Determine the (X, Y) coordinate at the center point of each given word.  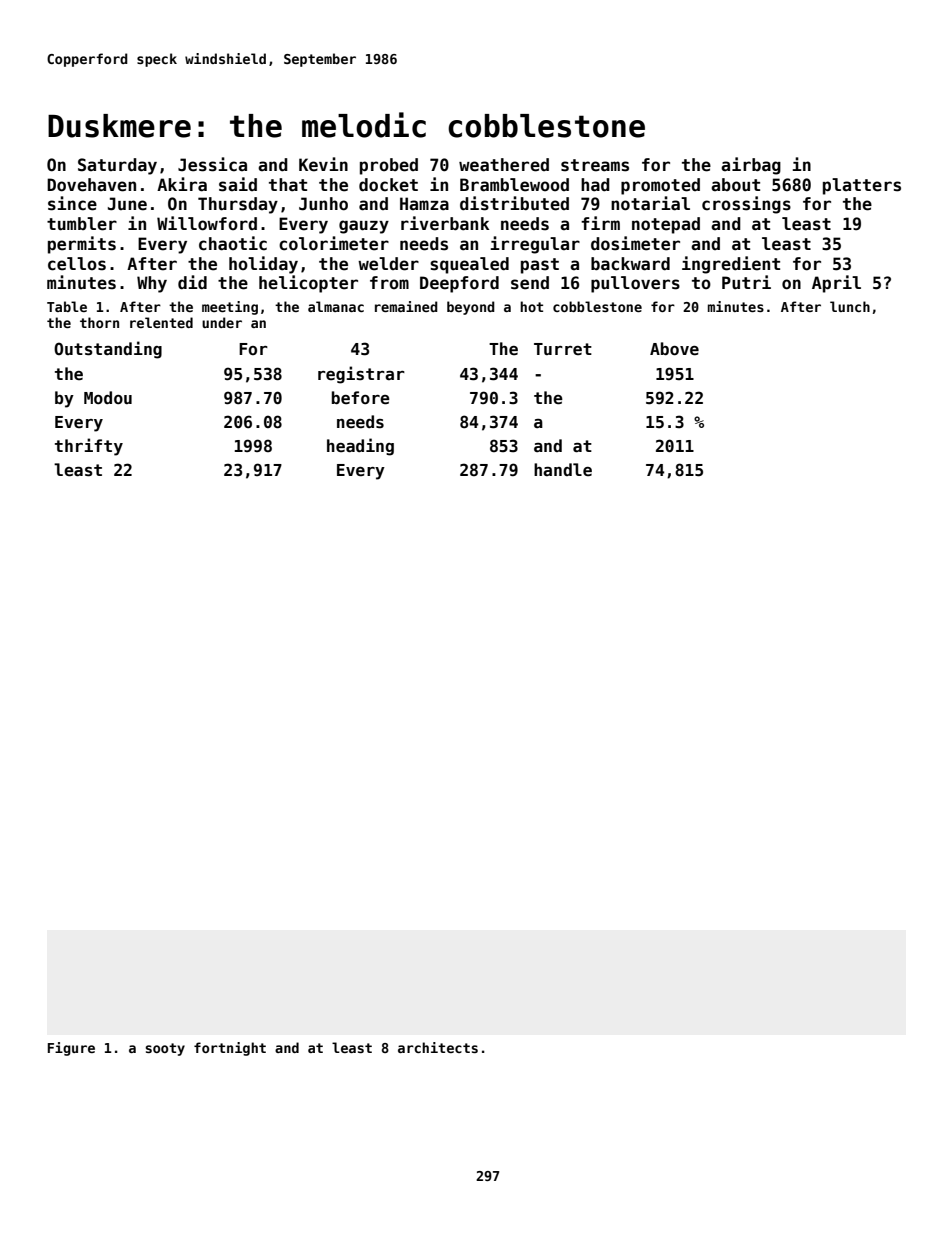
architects (438, 1047)
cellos (77, 264)
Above (674, 349)
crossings (746, 205)
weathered (504, 165)
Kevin (323, 164)
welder (388, 264)
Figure (71, 1049)
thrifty (89, 447)
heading (360, 447)
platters (862, 186)
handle (563, 470)
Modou (108, 397)
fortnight (230, 1049)
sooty (165, 1049)
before (361, 398)
